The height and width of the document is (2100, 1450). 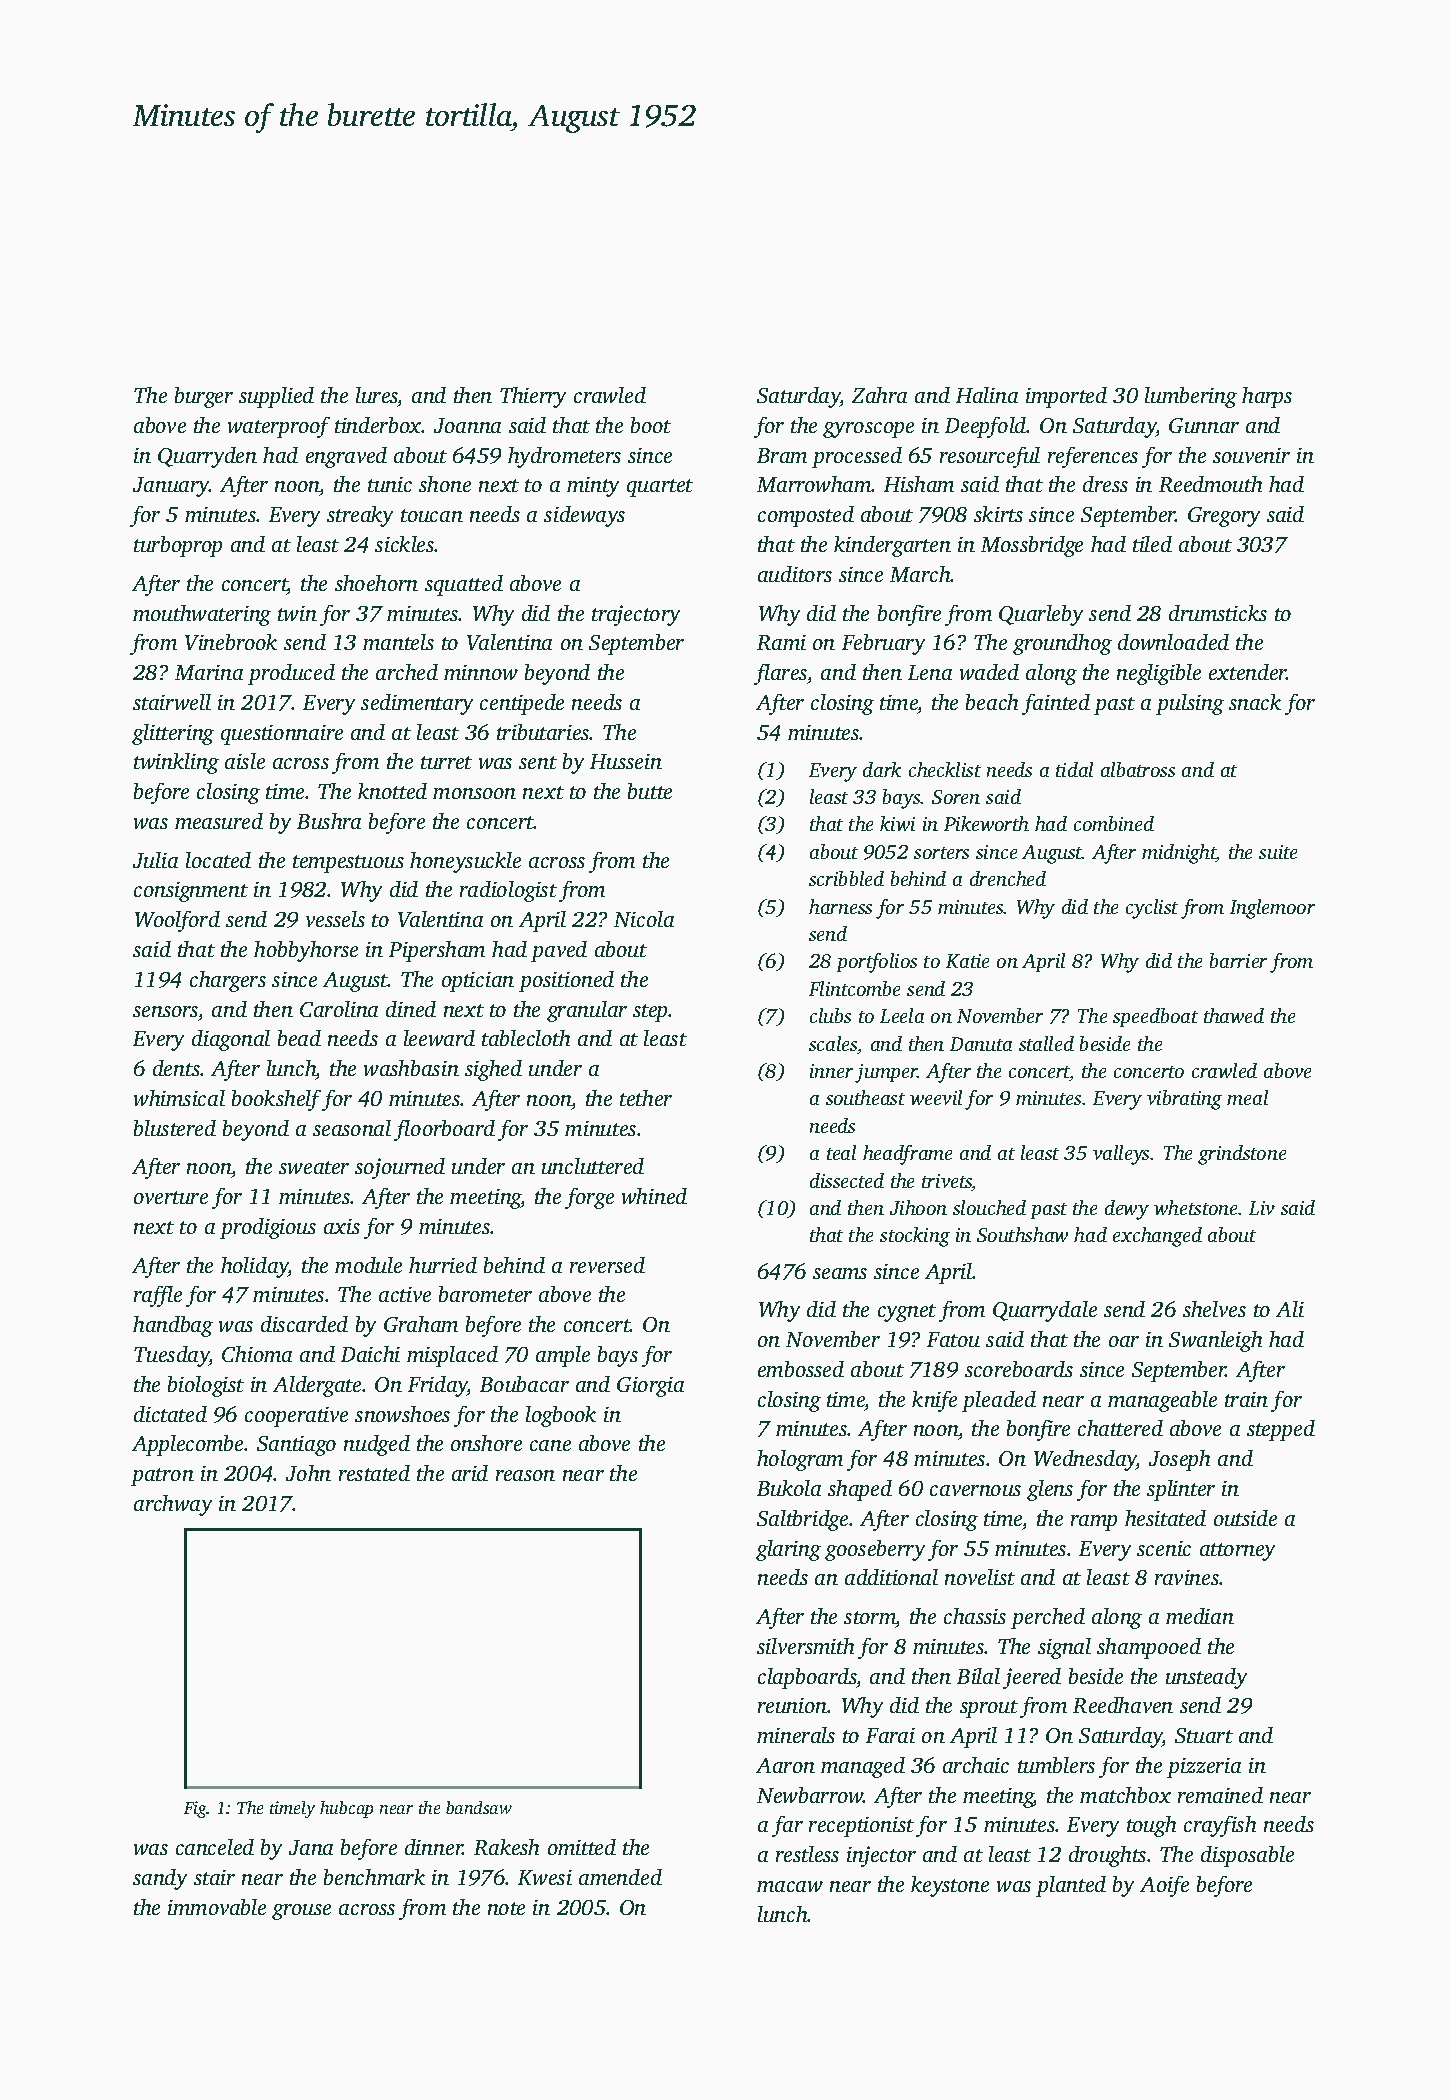 What do you see at coordinates (411, 1009) in the document?
I see `dined` at bounding box center [411, 1009].
